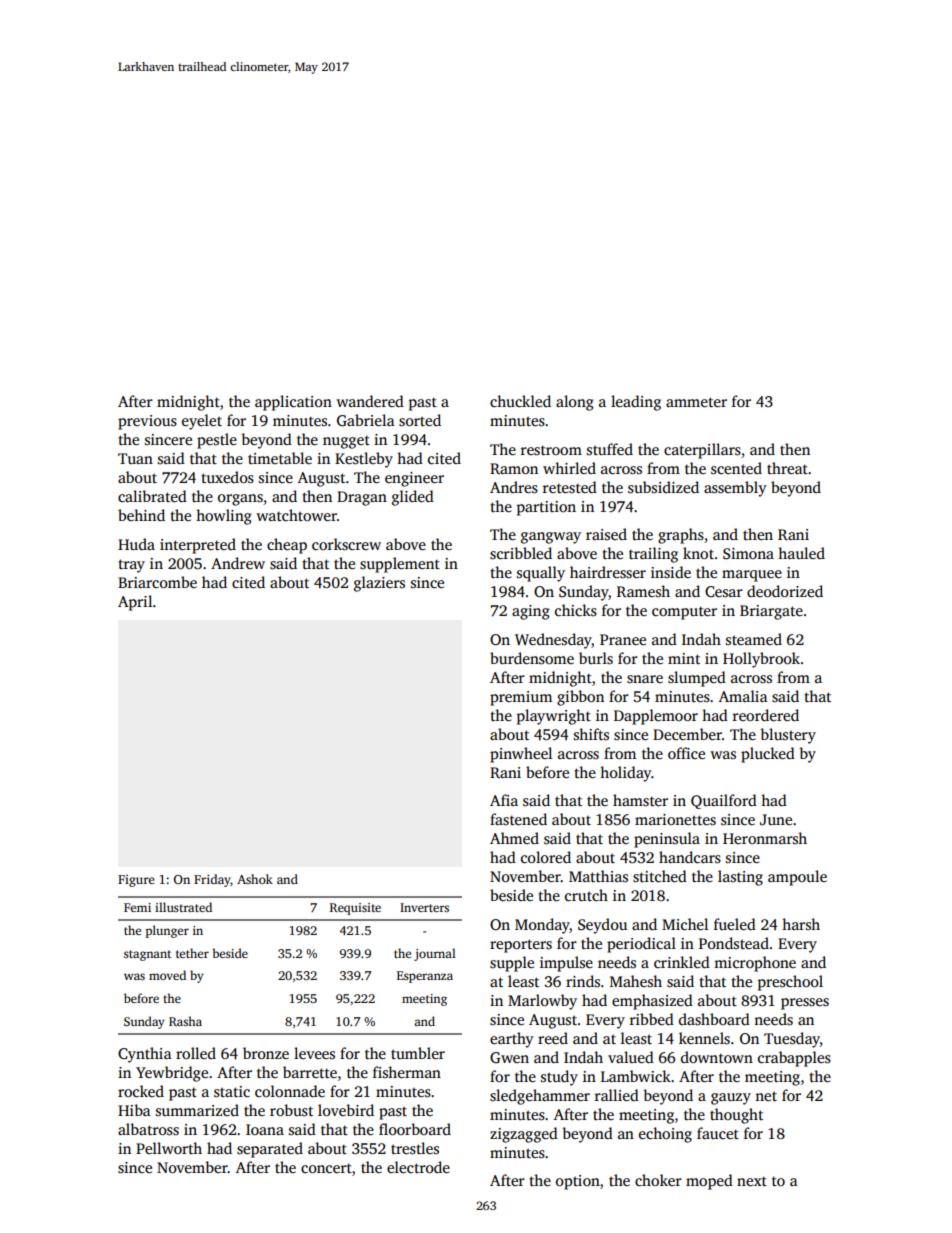 The width and height of the image is (952, 1233). What do you see at coordinates (425, 977) in the image?
I see `Esperanza` at bounding box center [425, 977].
